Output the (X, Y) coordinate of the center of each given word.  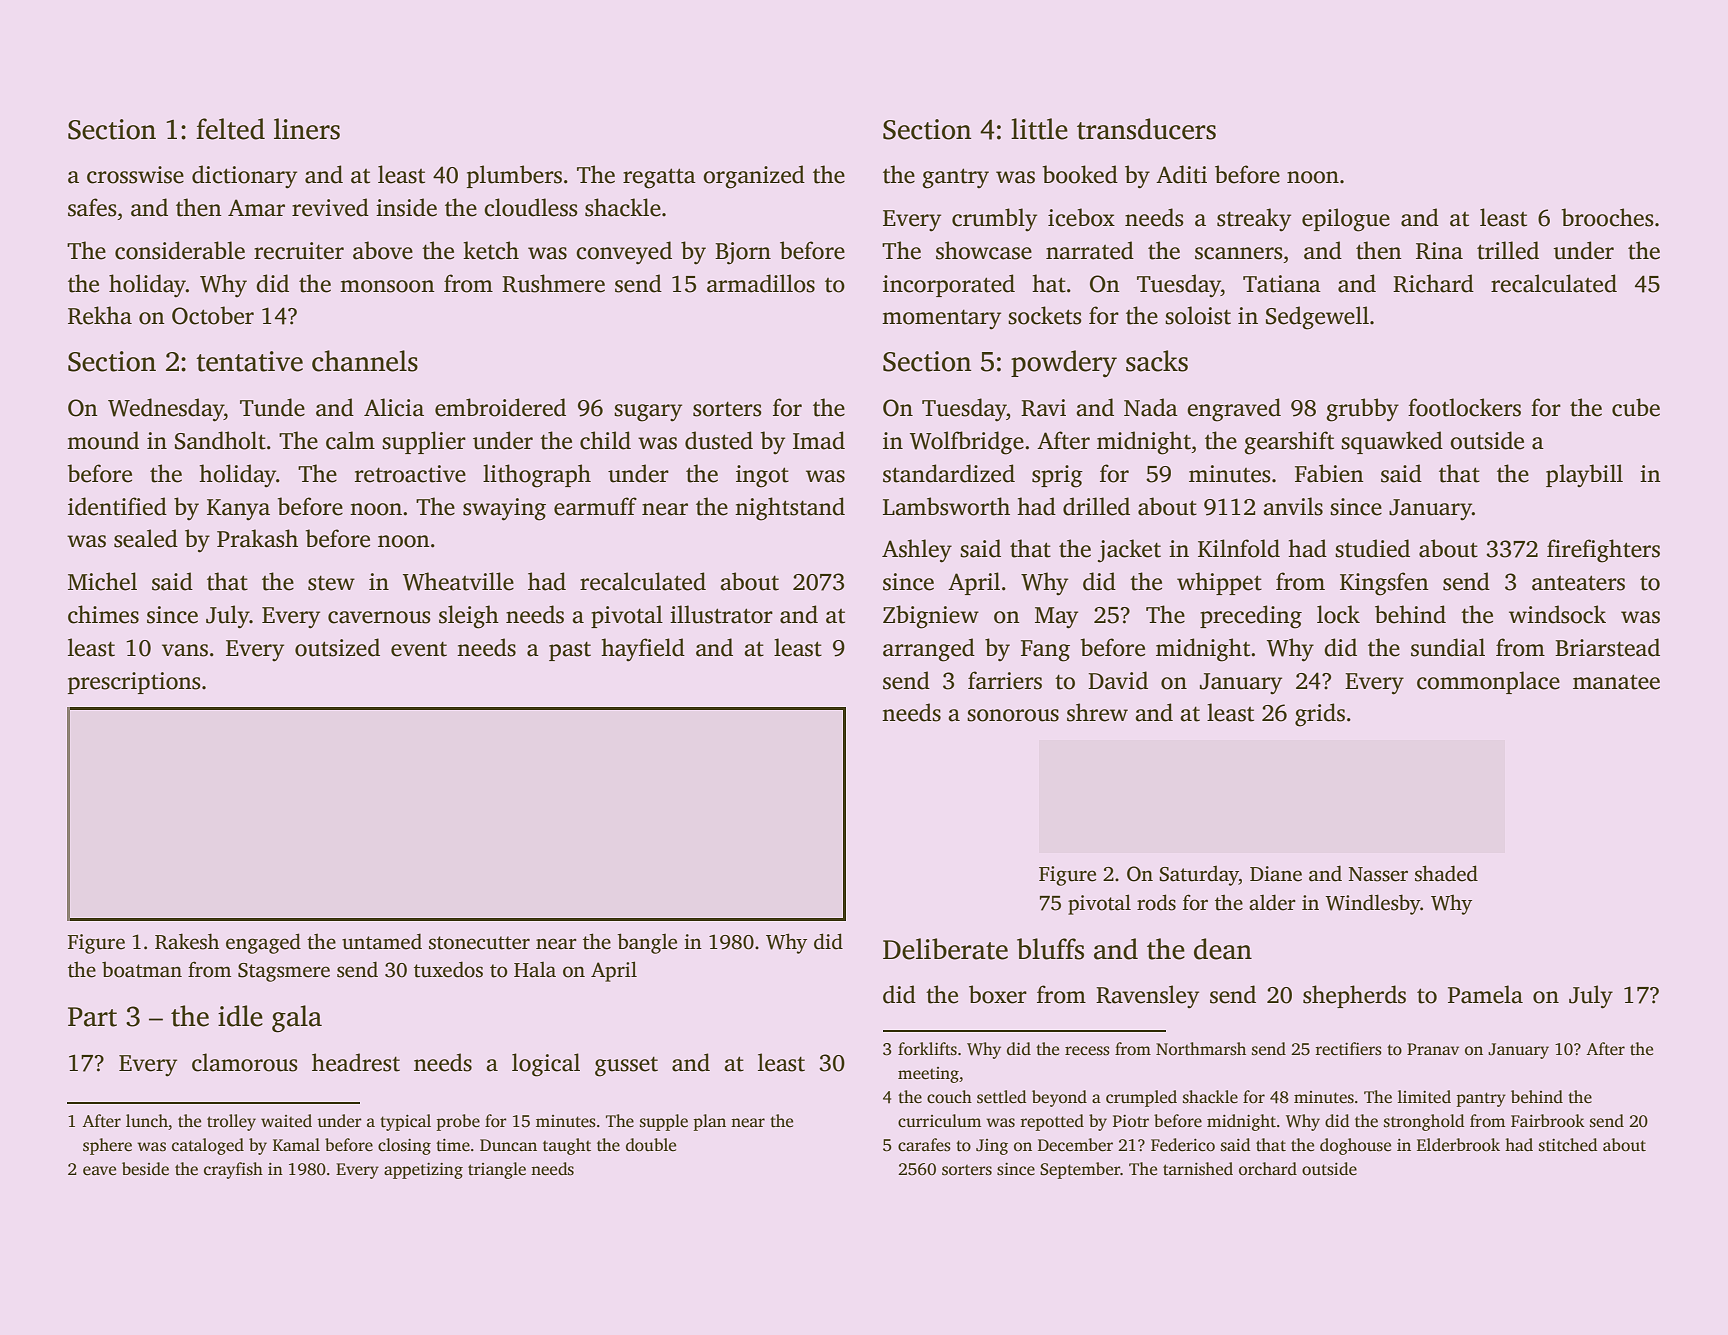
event (419, 649)
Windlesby (1373, 904)
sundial (1448, 647)
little (1039, 129)
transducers (1146, 129)
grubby (1362, 410)
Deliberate (945, 949)
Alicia (394, 407)
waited (286, 1121)
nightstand (790, 509)
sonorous (1013, 715)
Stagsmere (284, 972)
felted (230, 129)
